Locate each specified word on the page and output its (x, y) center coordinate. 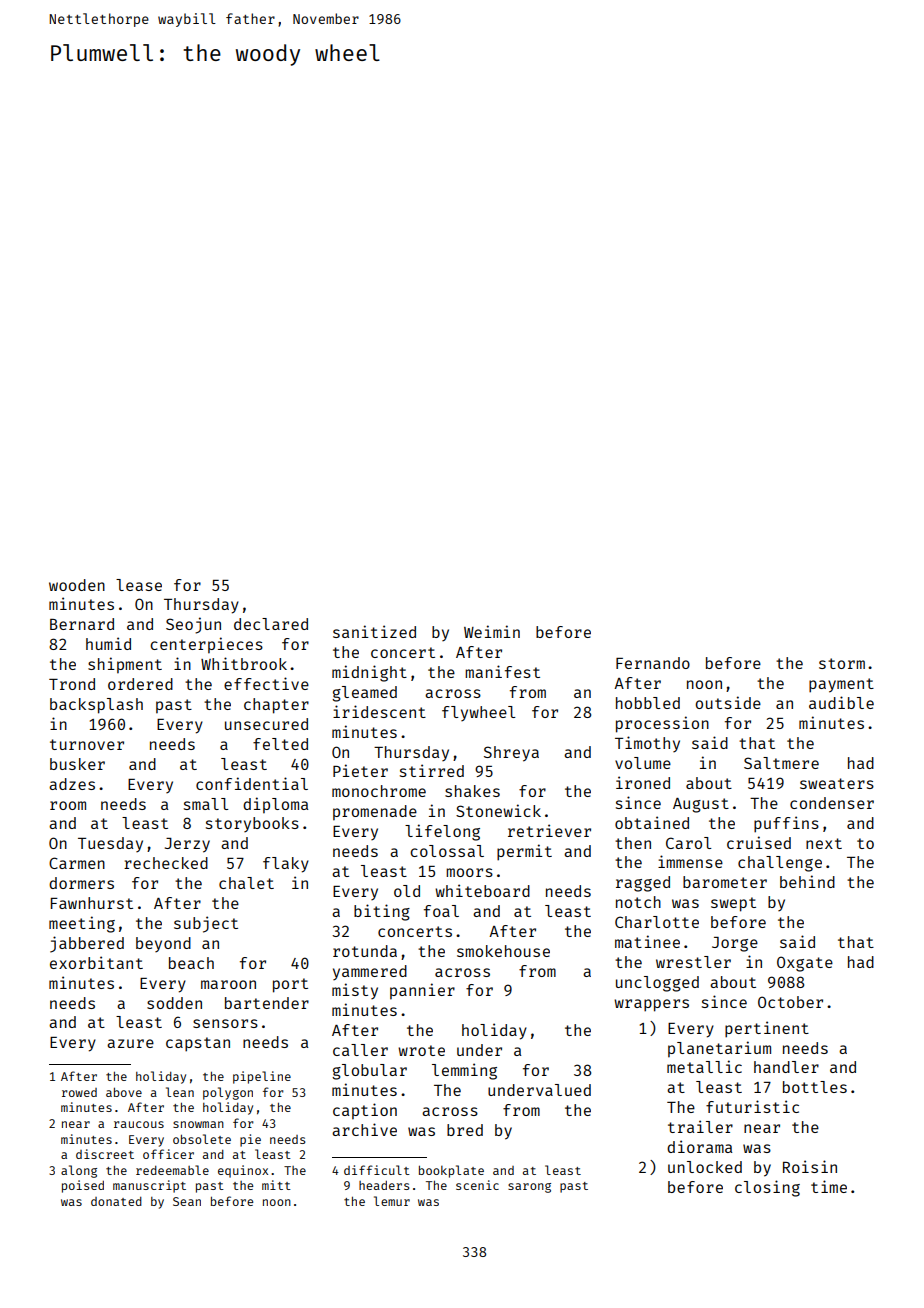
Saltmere (781, 763)
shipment (125, 665)
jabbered (87, 944)
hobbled (648, 703)
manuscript (149, 1186)
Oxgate (805, 964)
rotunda (365, 951)
